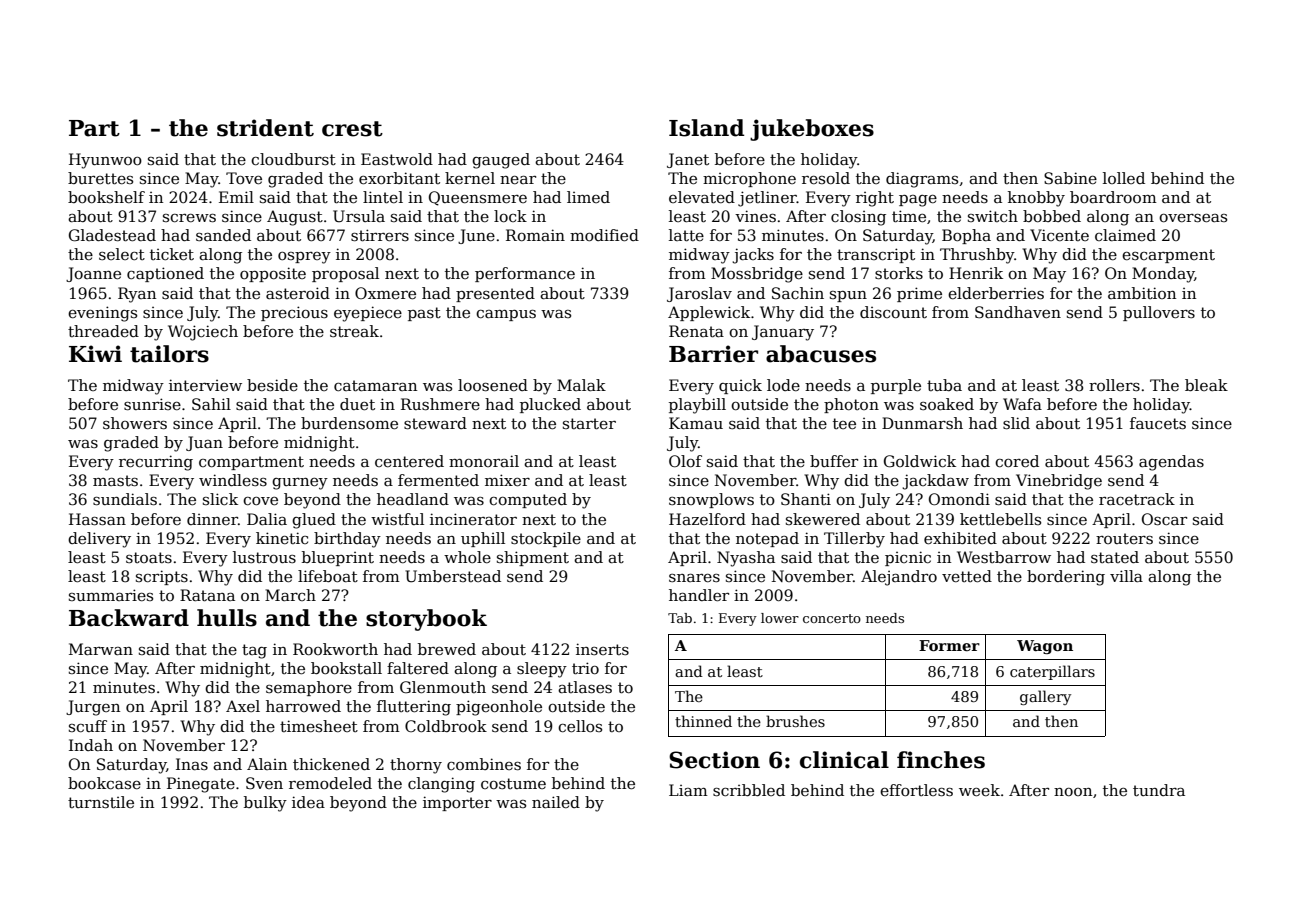  What do you see at coordinates (1018, 312) in the document?
I see `Sandhaven` at bounding box center [1018, 312].
